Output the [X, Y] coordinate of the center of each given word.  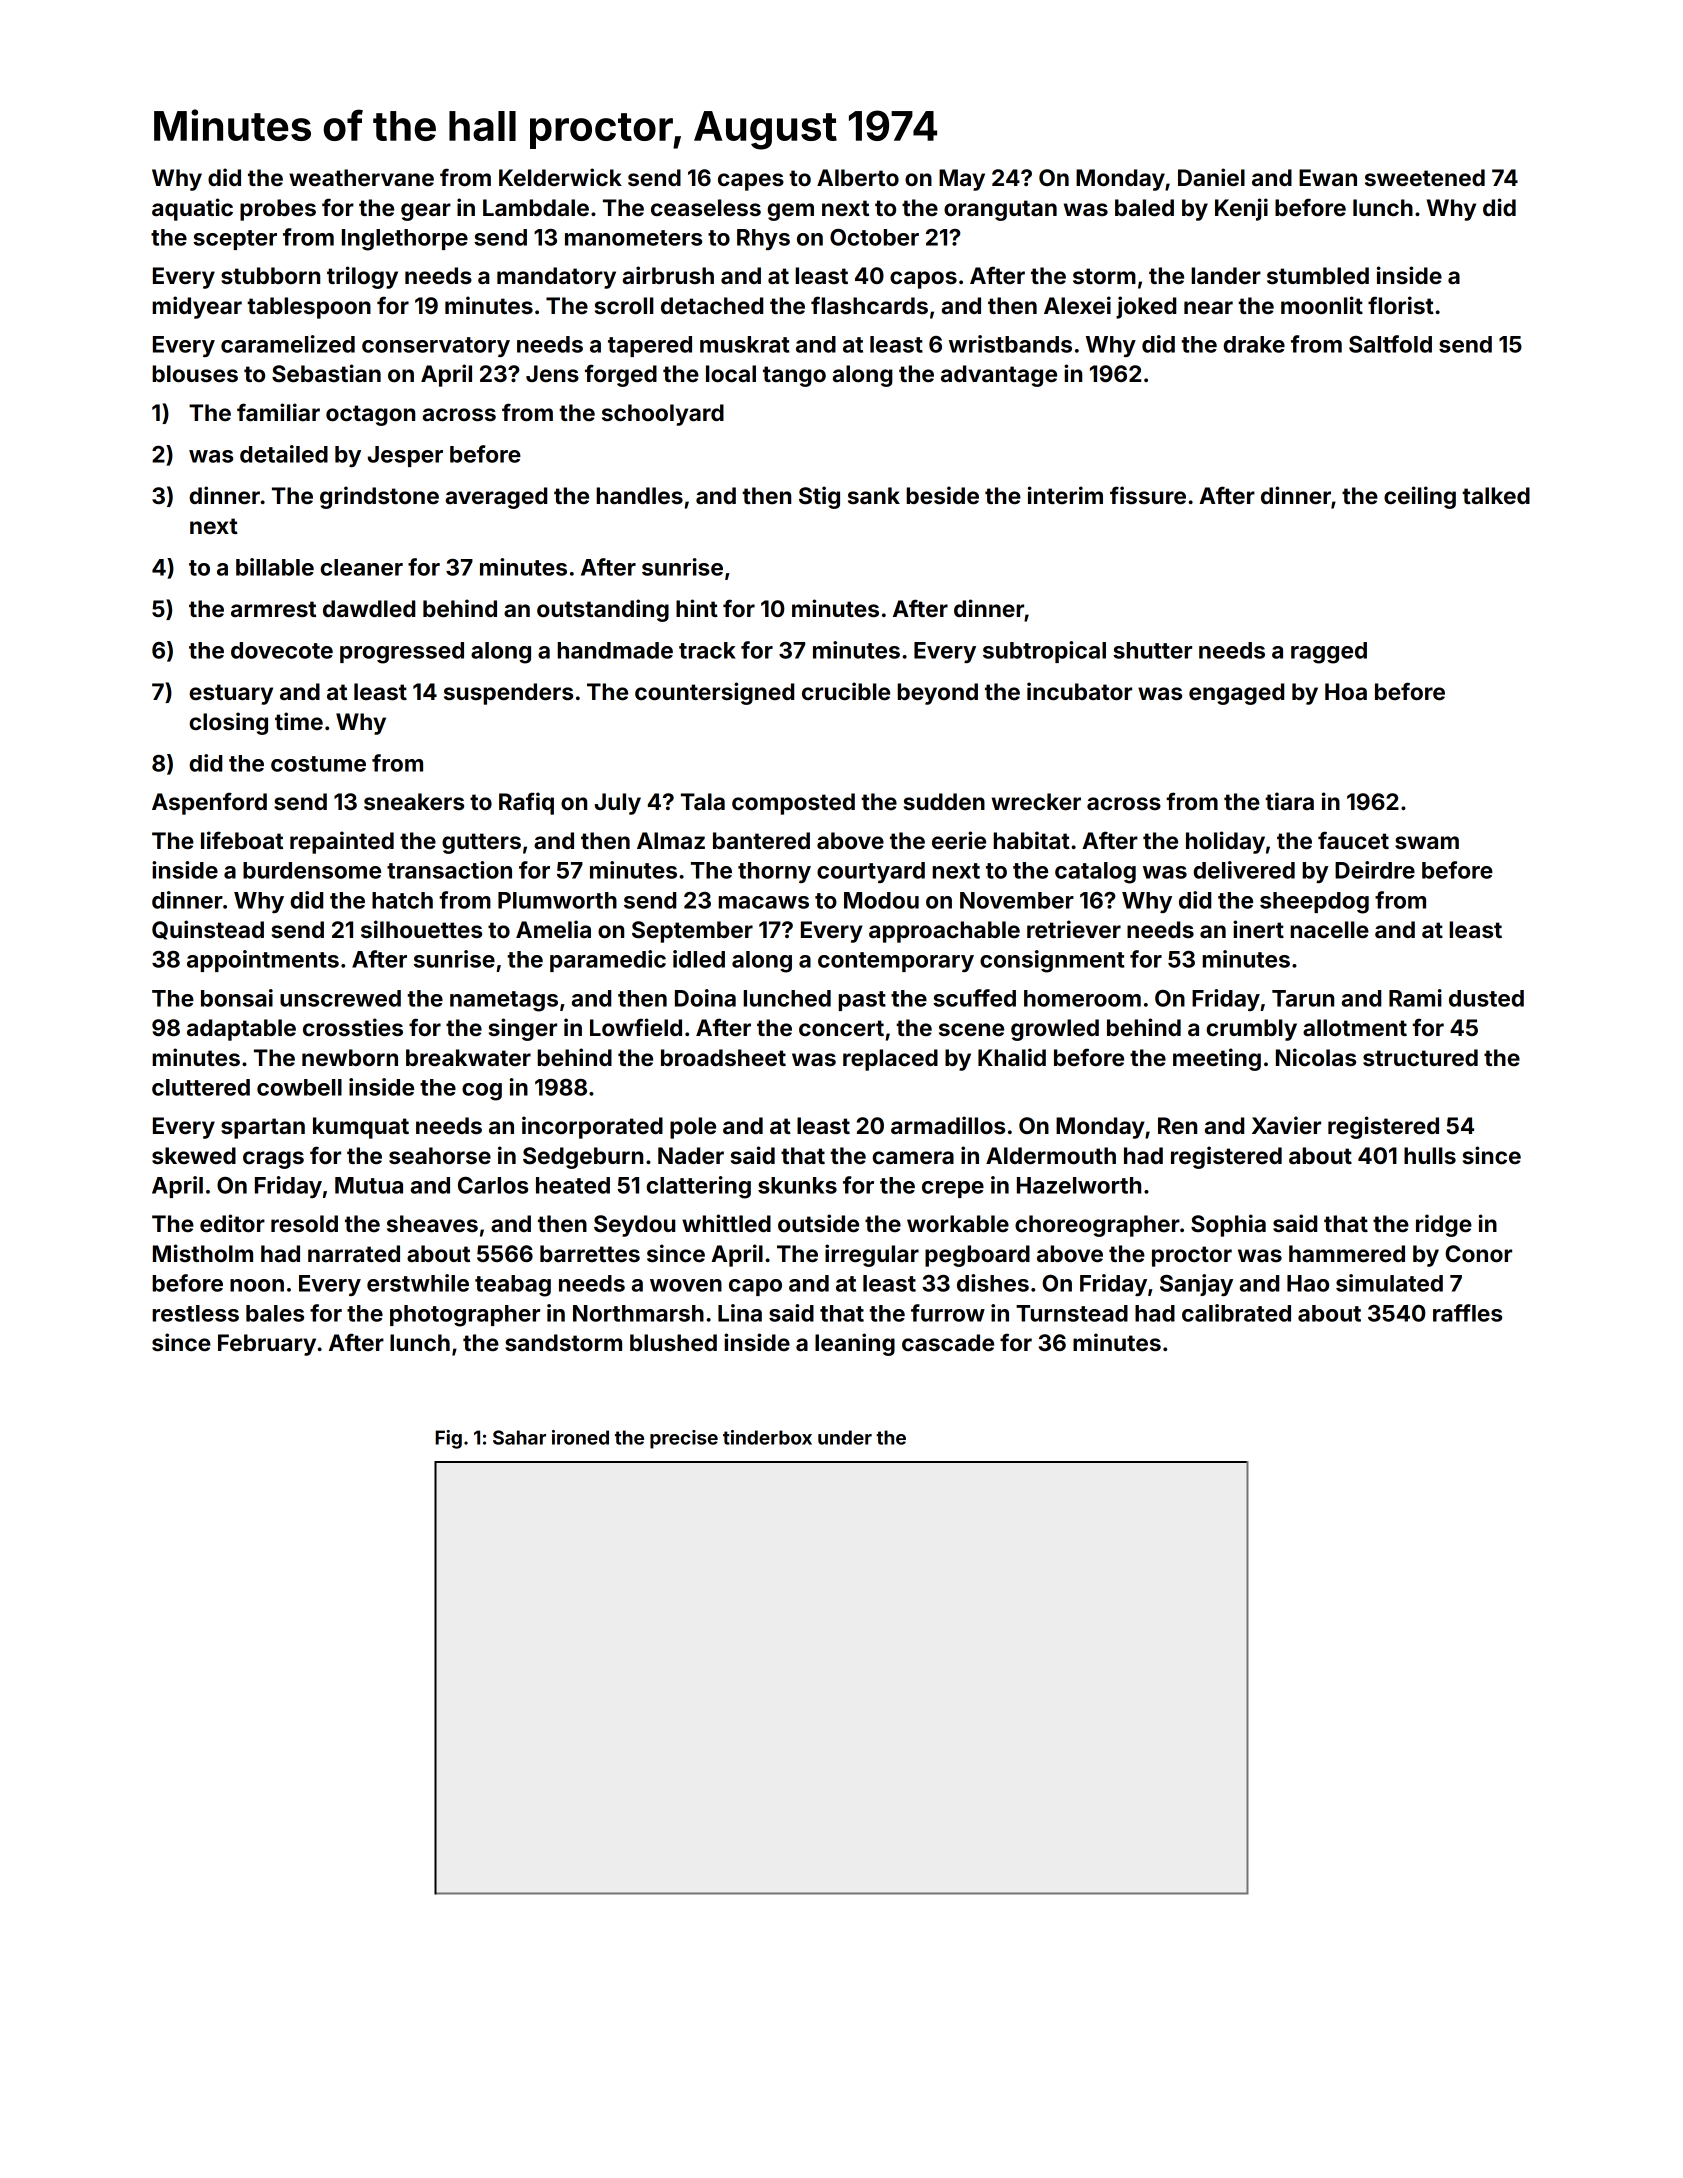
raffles [1467, 1313]
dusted [1486, 998]
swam [1427, 842]
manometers [633, 238]
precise [684, 1439]
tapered [650, 346]
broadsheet [723, 1057]
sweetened [1425, 177]
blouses [195, 373]
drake [1254, 344]
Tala [703, 801]
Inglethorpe [405, 240]
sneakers [414, 801]
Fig [448, 1439]
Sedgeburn [583, 1158]
